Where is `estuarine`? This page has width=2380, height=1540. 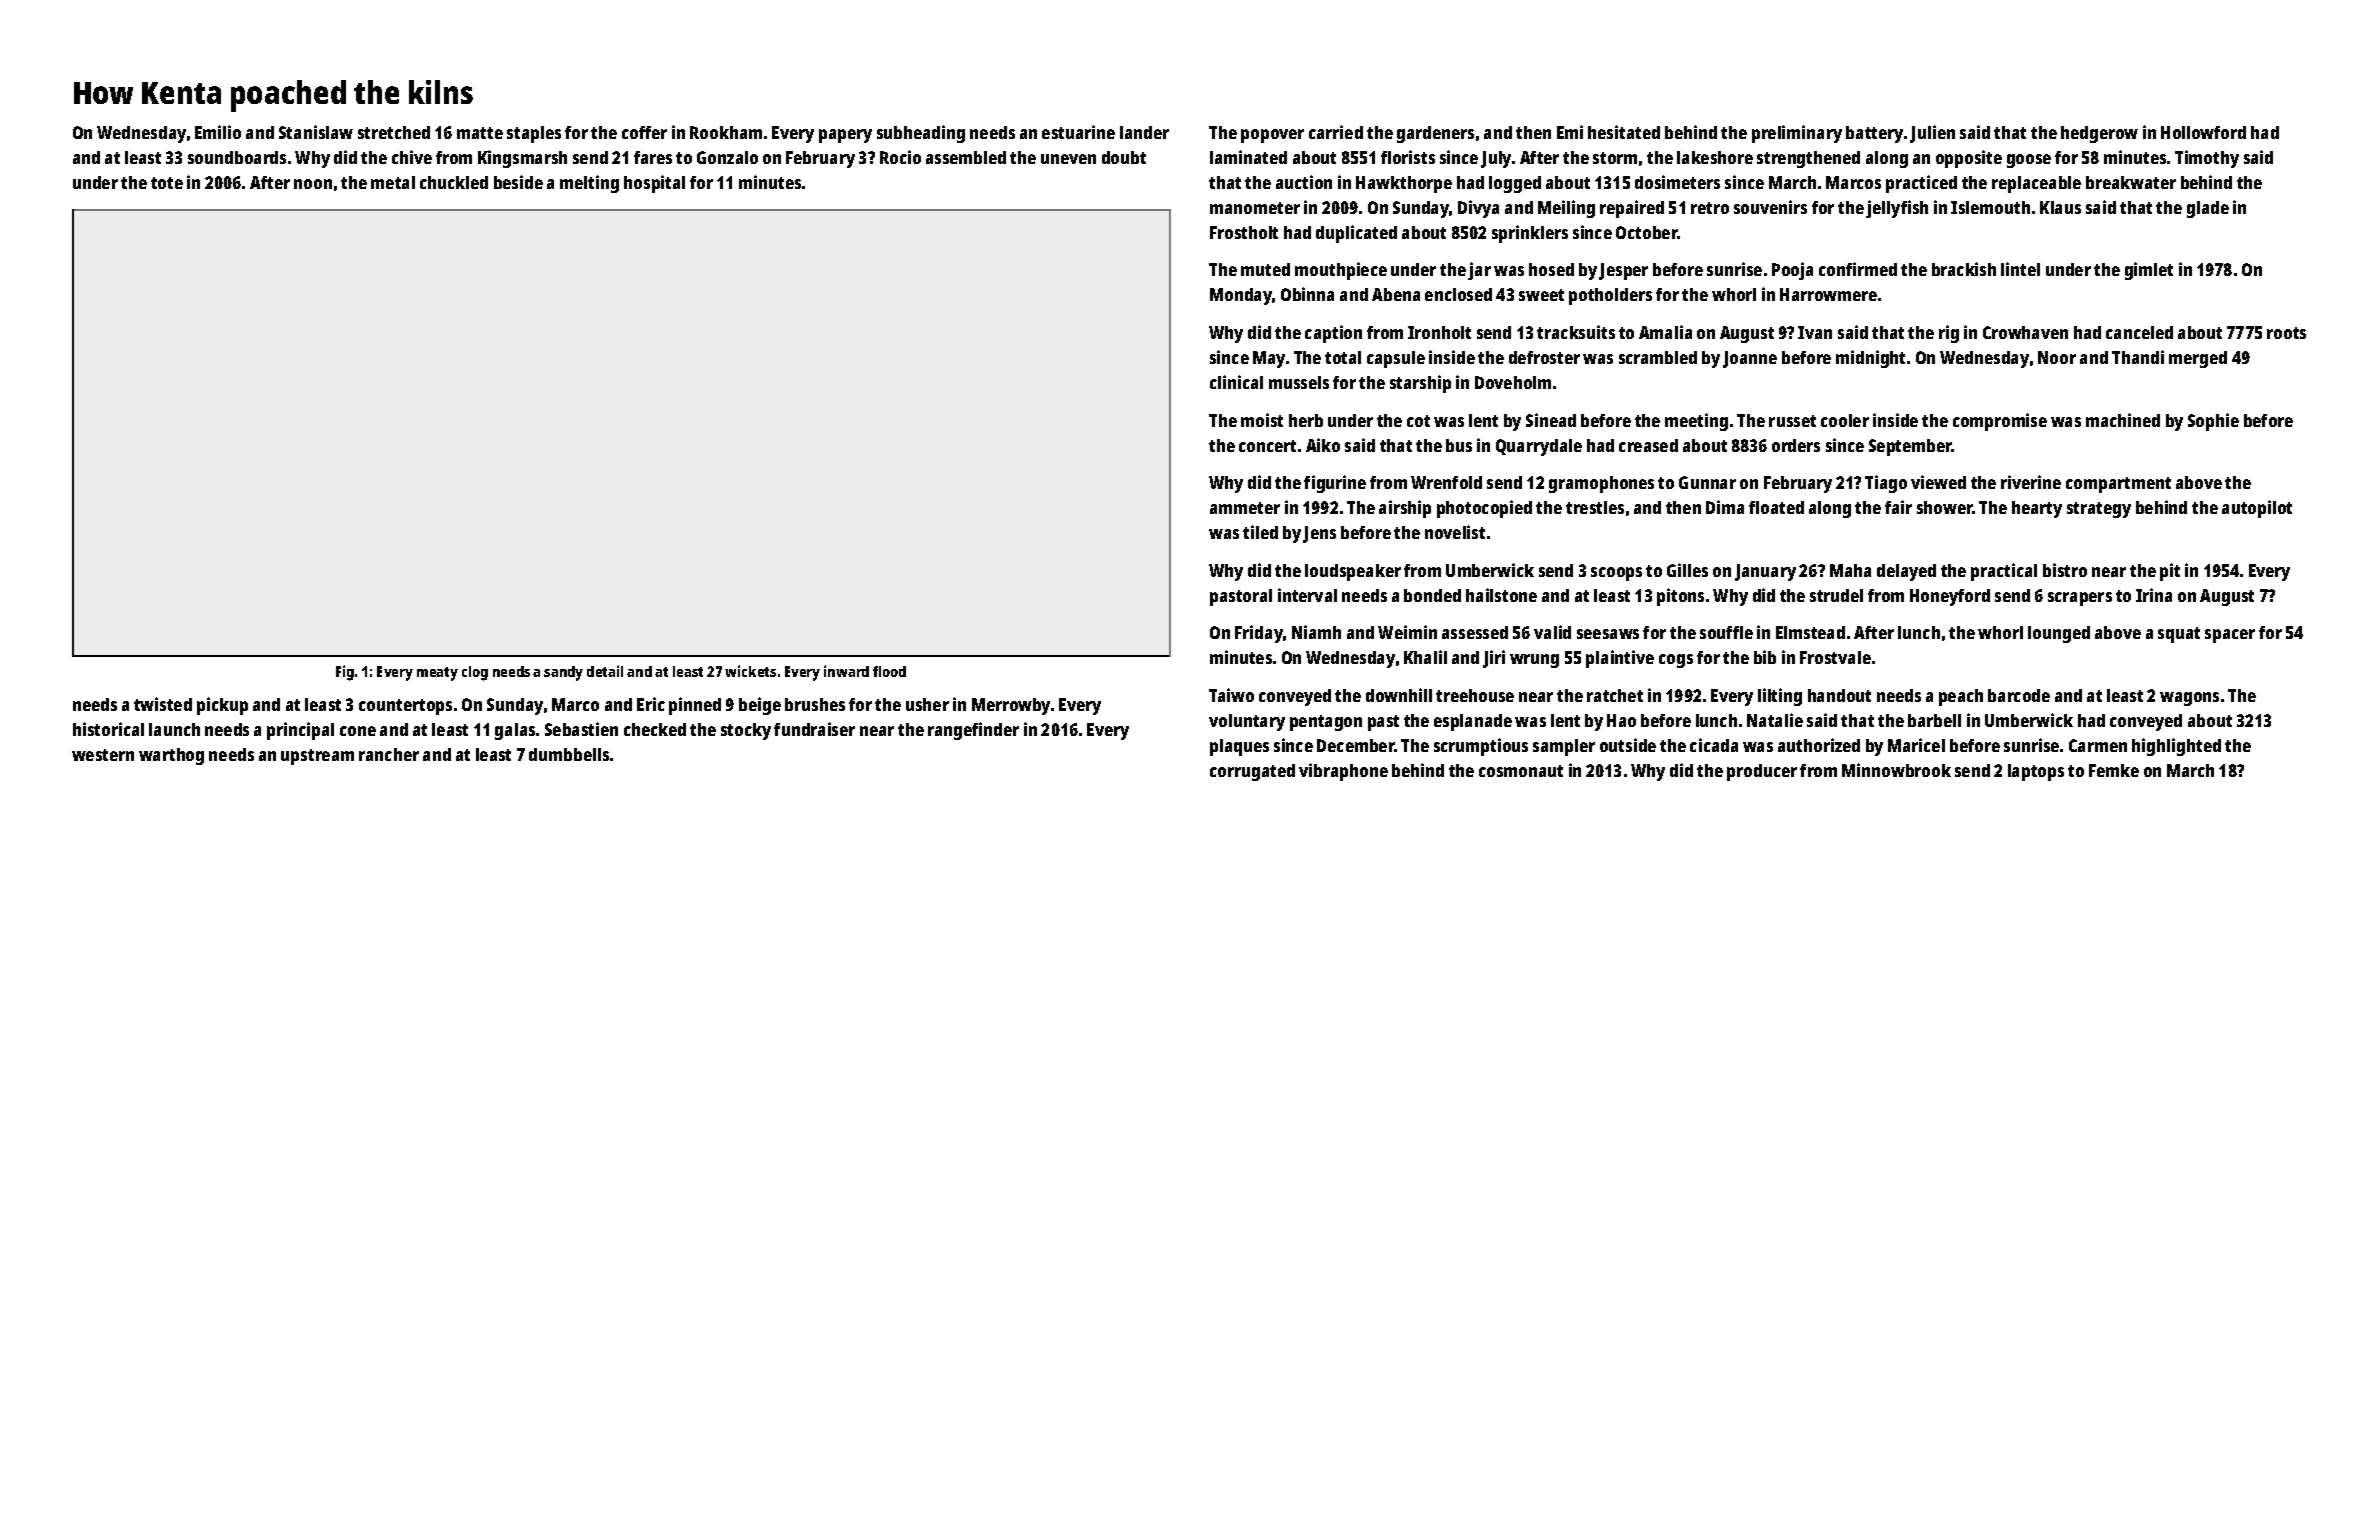
estuarine is located at coordinates (1078, 132).
